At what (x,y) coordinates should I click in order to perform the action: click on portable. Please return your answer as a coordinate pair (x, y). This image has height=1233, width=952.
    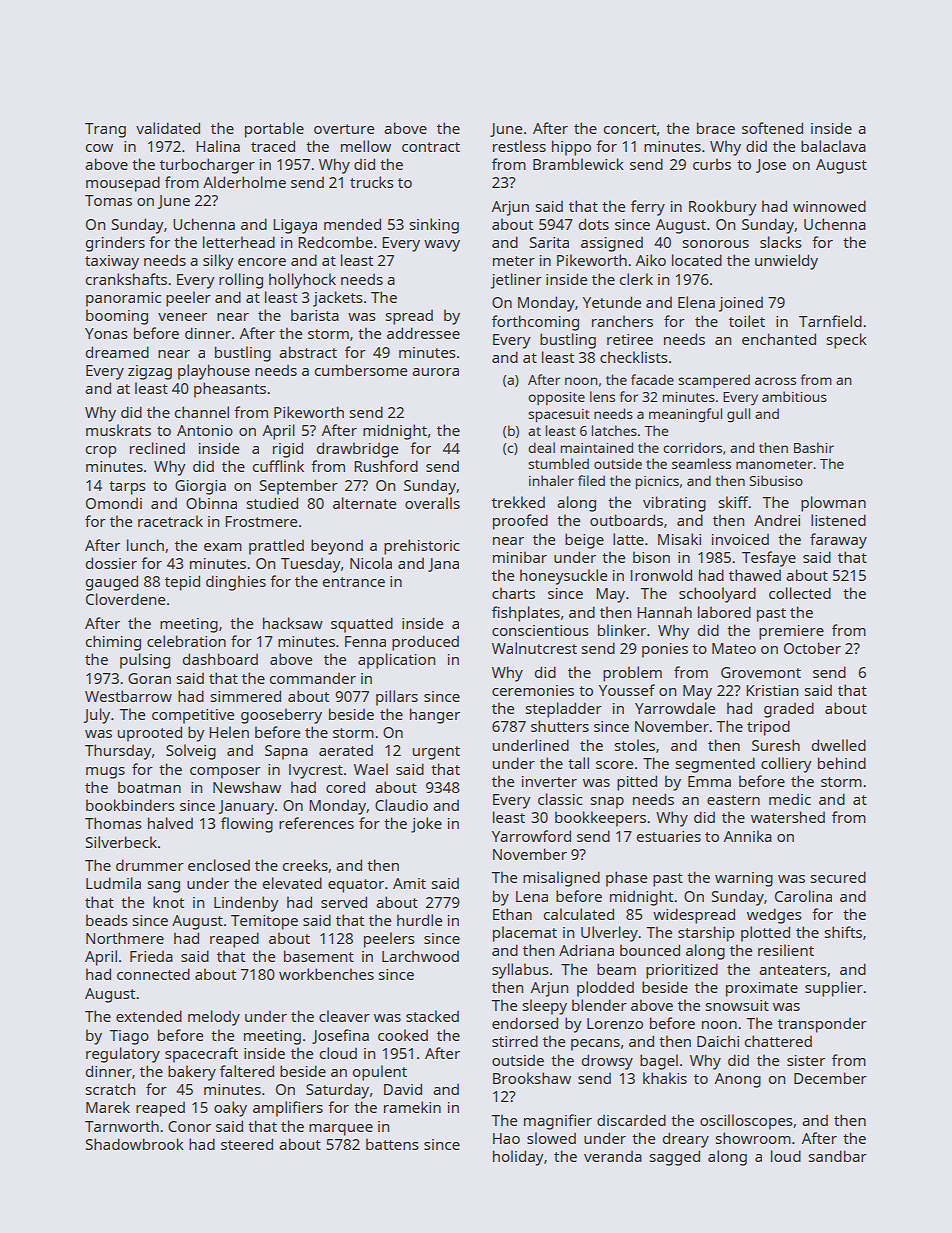
    Looking at the image, I should click on (274, 130).
